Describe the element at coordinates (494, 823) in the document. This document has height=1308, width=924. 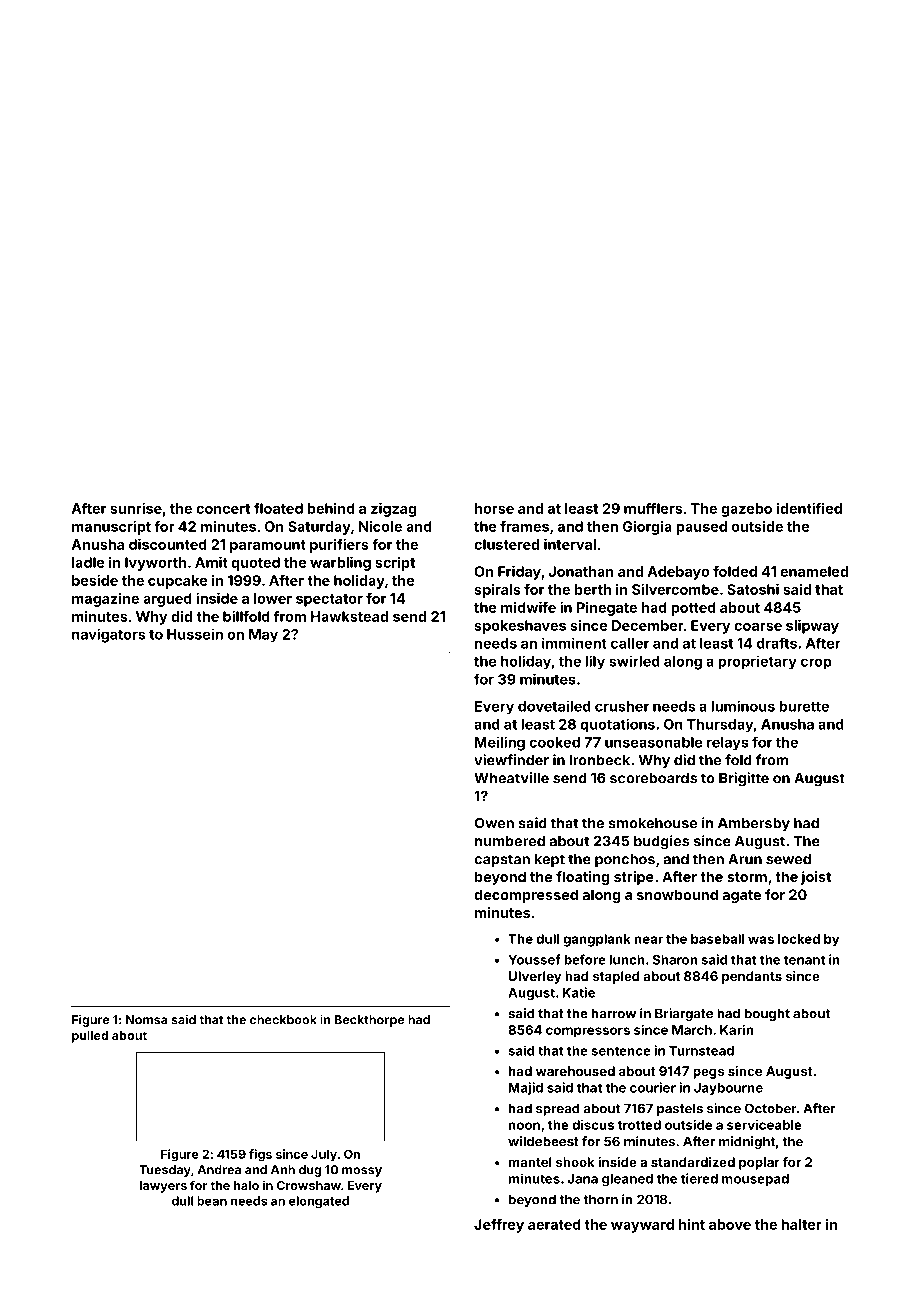
I see `Owen` at that location.
